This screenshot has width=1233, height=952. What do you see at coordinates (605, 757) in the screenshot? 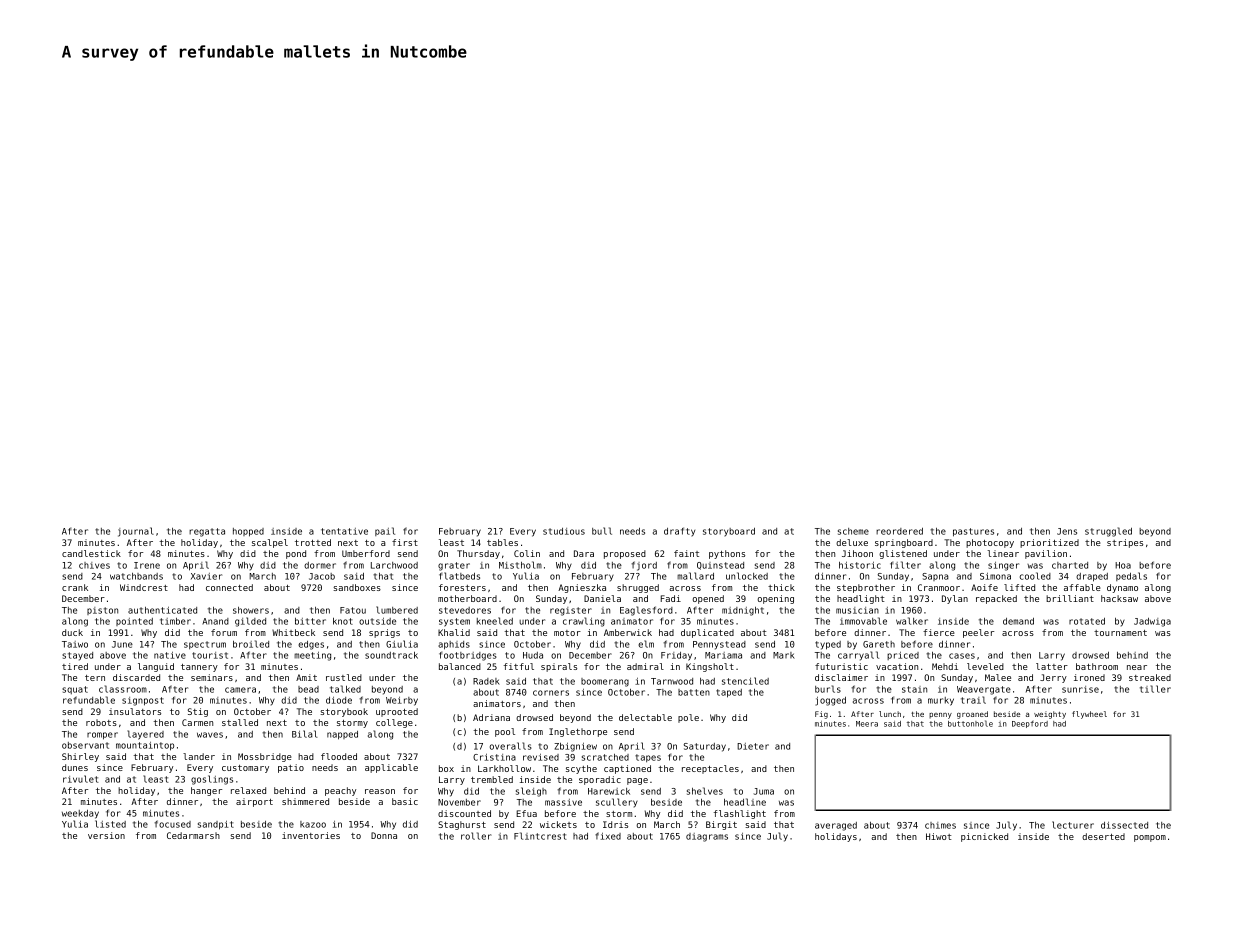
I see `scratched` at bounding box center [605, 757].
